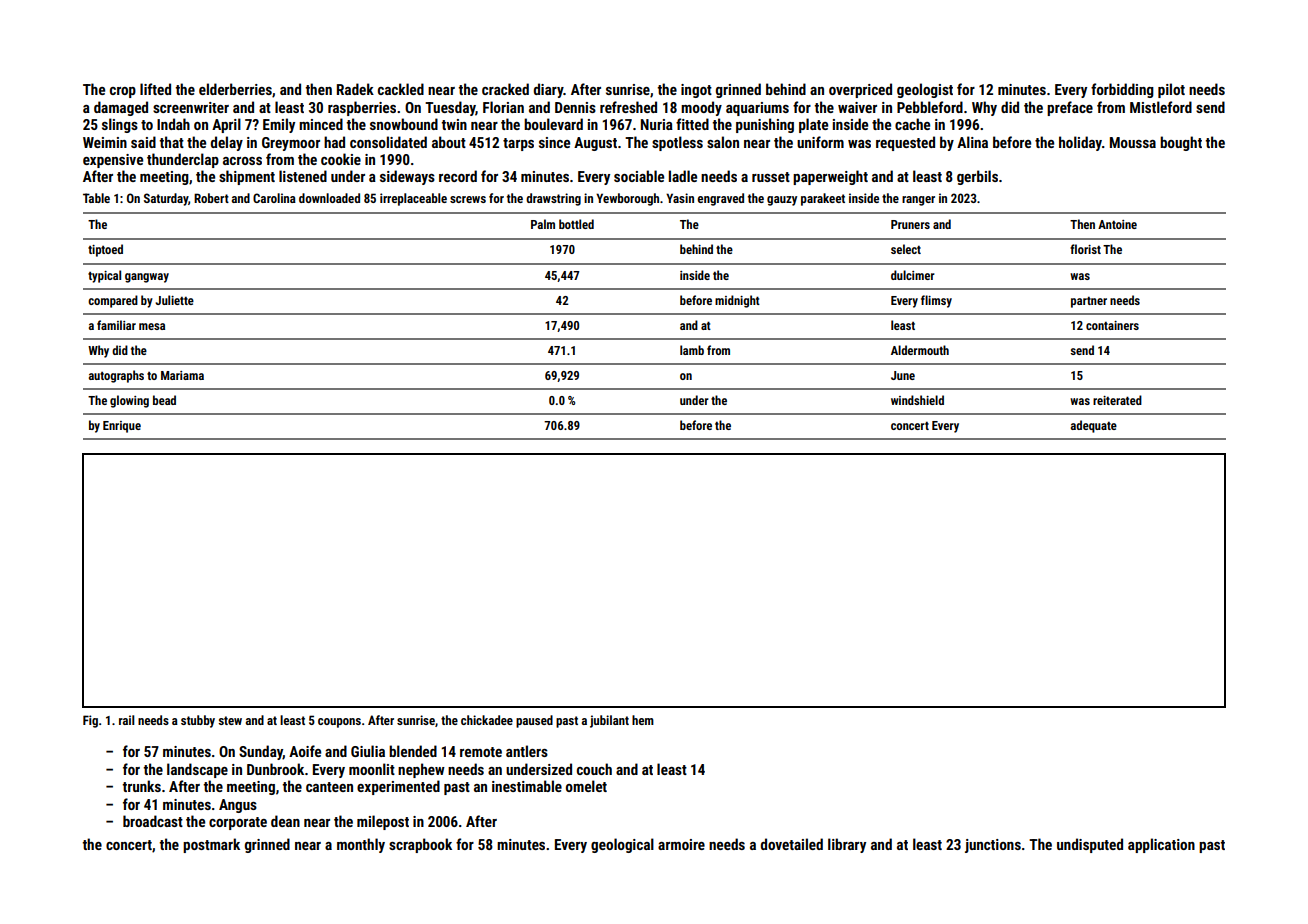  What do you see at coordinates (211, 845) in the screenshot?
I see `postmark` at bounding box center [211, 845].
